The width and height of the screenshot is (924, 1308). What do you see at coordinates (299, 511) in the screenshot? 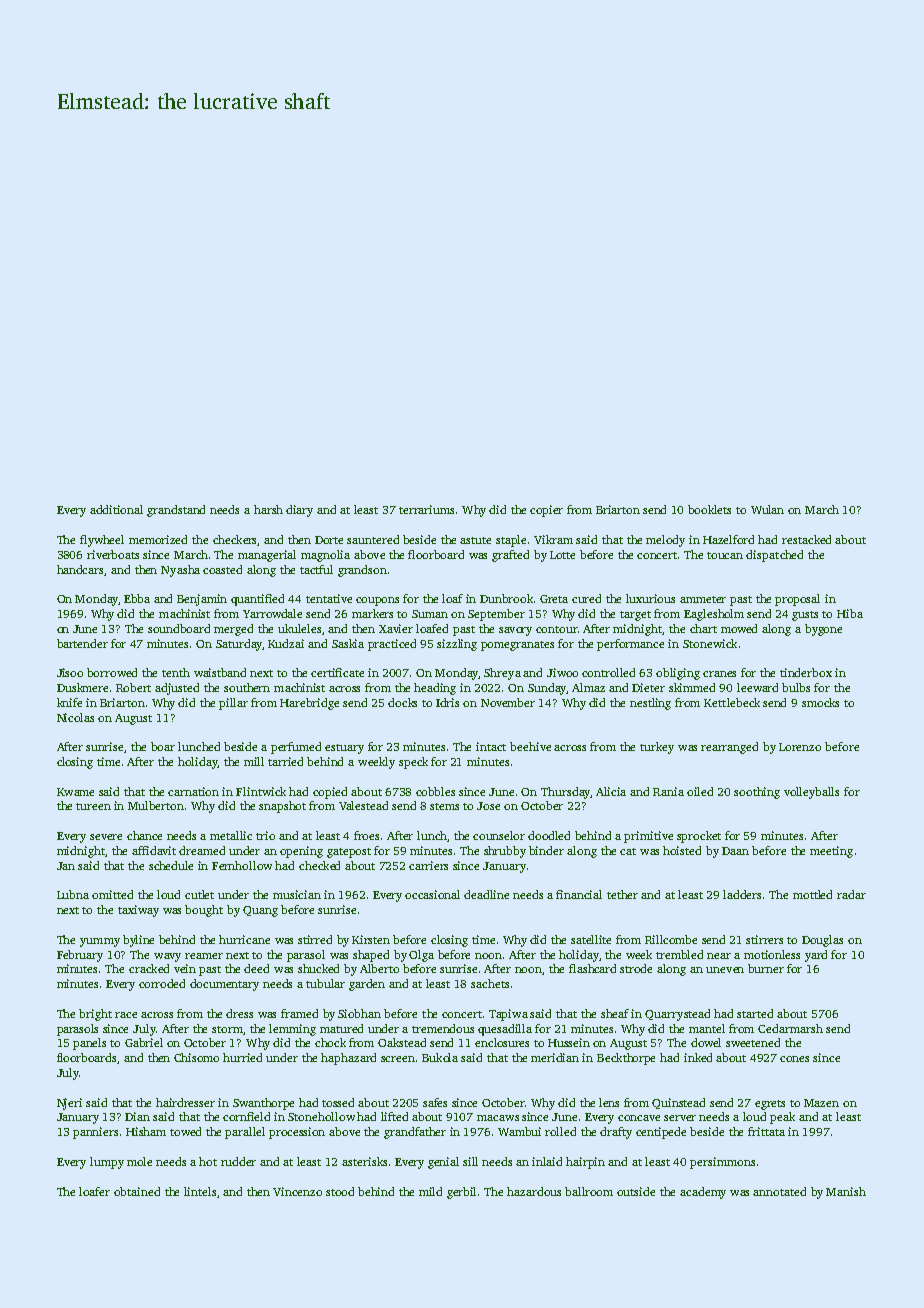
I see `diary` at bounding box center [299, 511].
